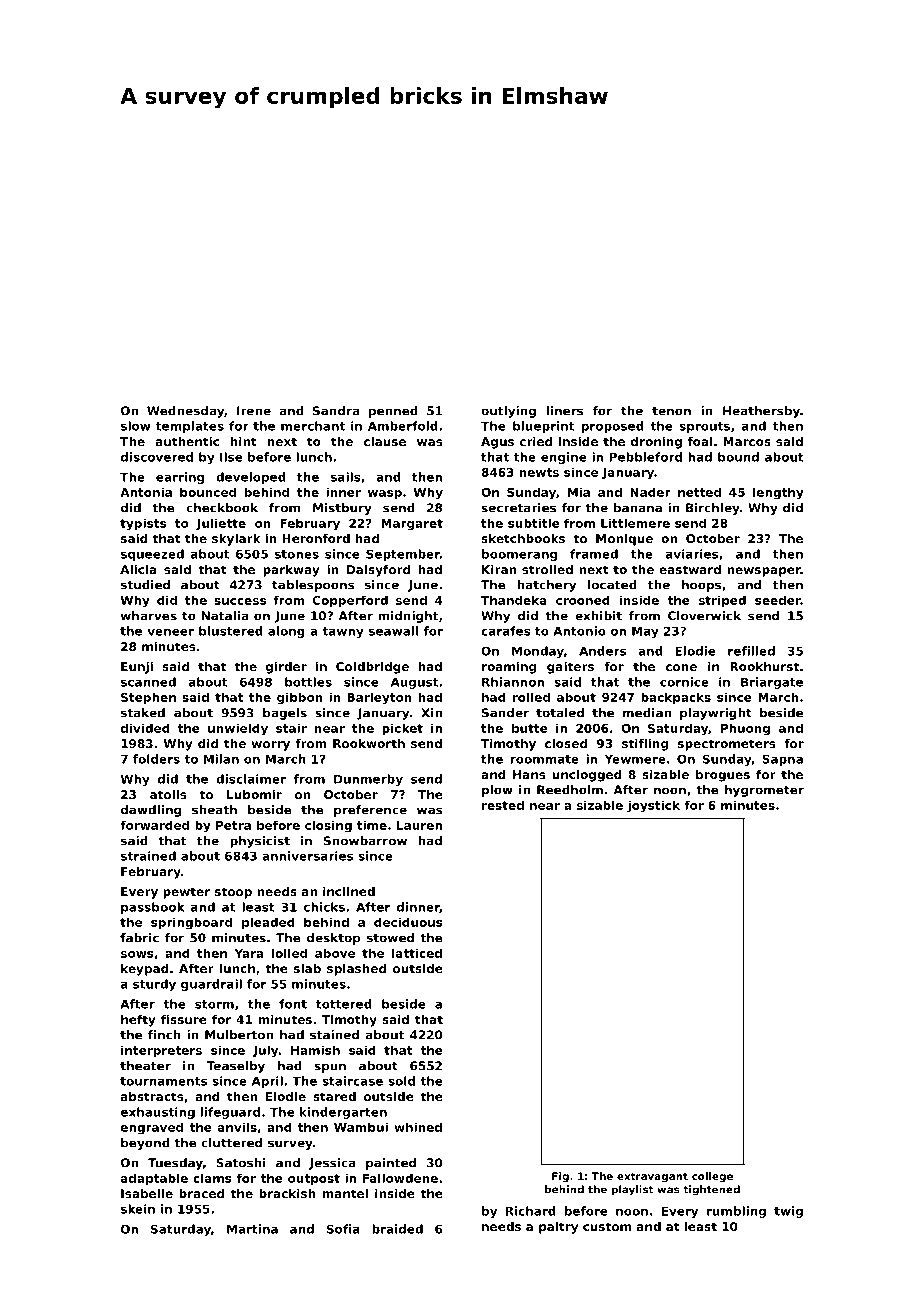 The width and height of the page is (924, 1308). I want to click on penned, so click(393, 412).
